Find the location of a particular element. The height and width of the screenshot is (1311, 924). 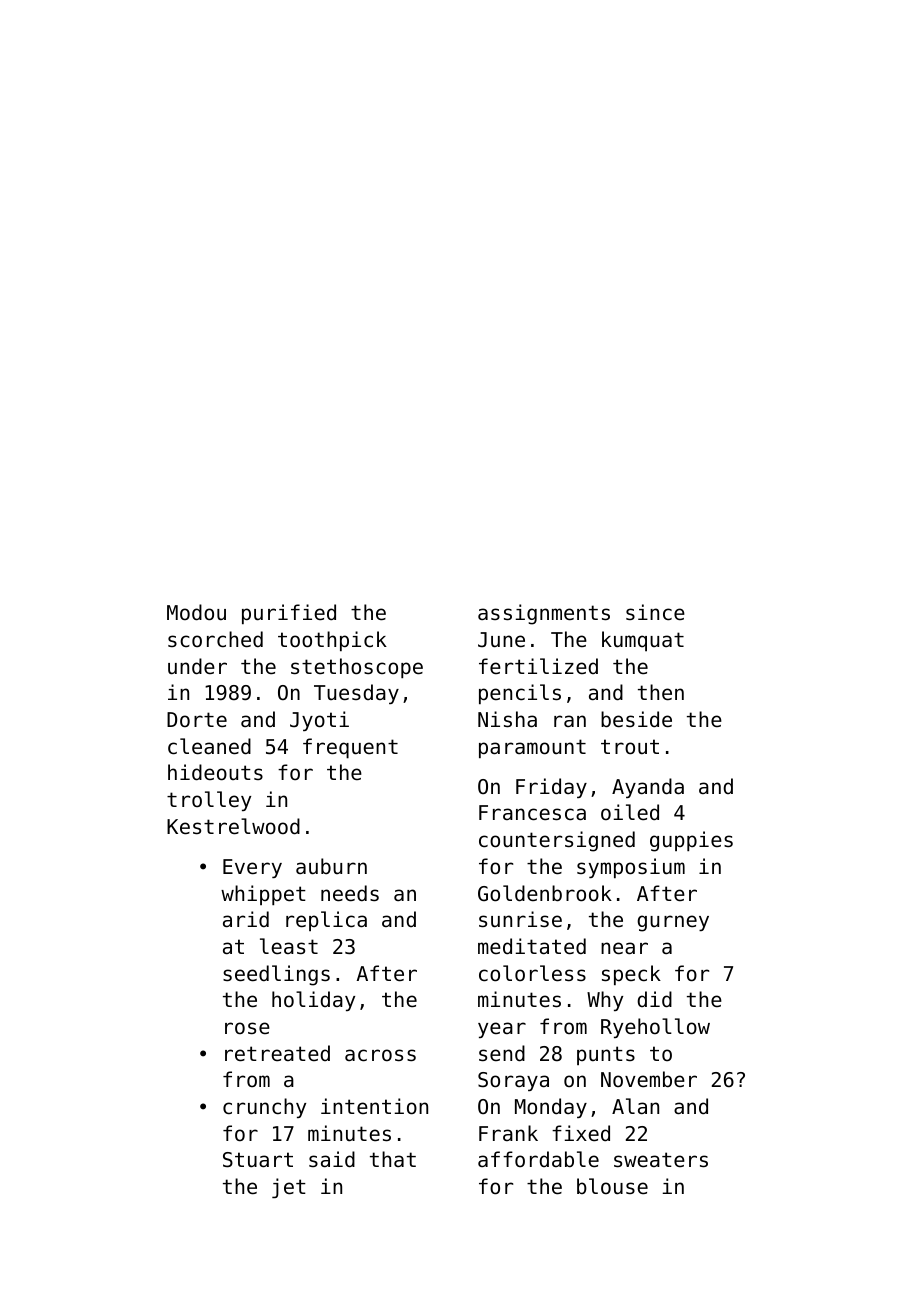

Kestrelwood is located at coordinates (233, 826).
